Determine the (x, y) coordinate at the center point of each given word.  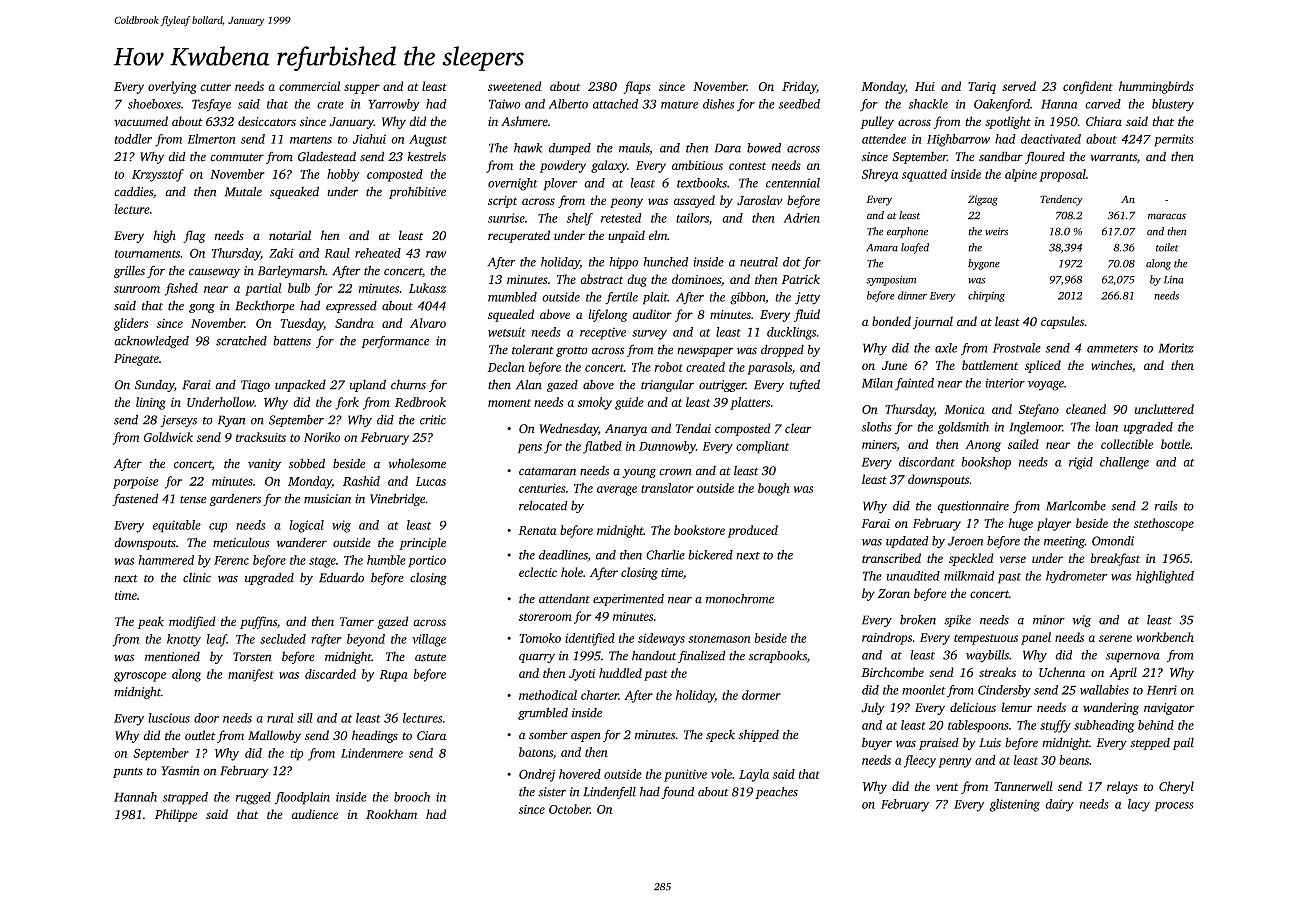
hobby (343, 175)
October (569, 809)
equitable (177, 526)
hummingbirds (1156, 87)
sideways (661, 639)
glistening (1014, 805)
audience (315, 814)
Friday (799, 87)
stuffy (1055, 726)
